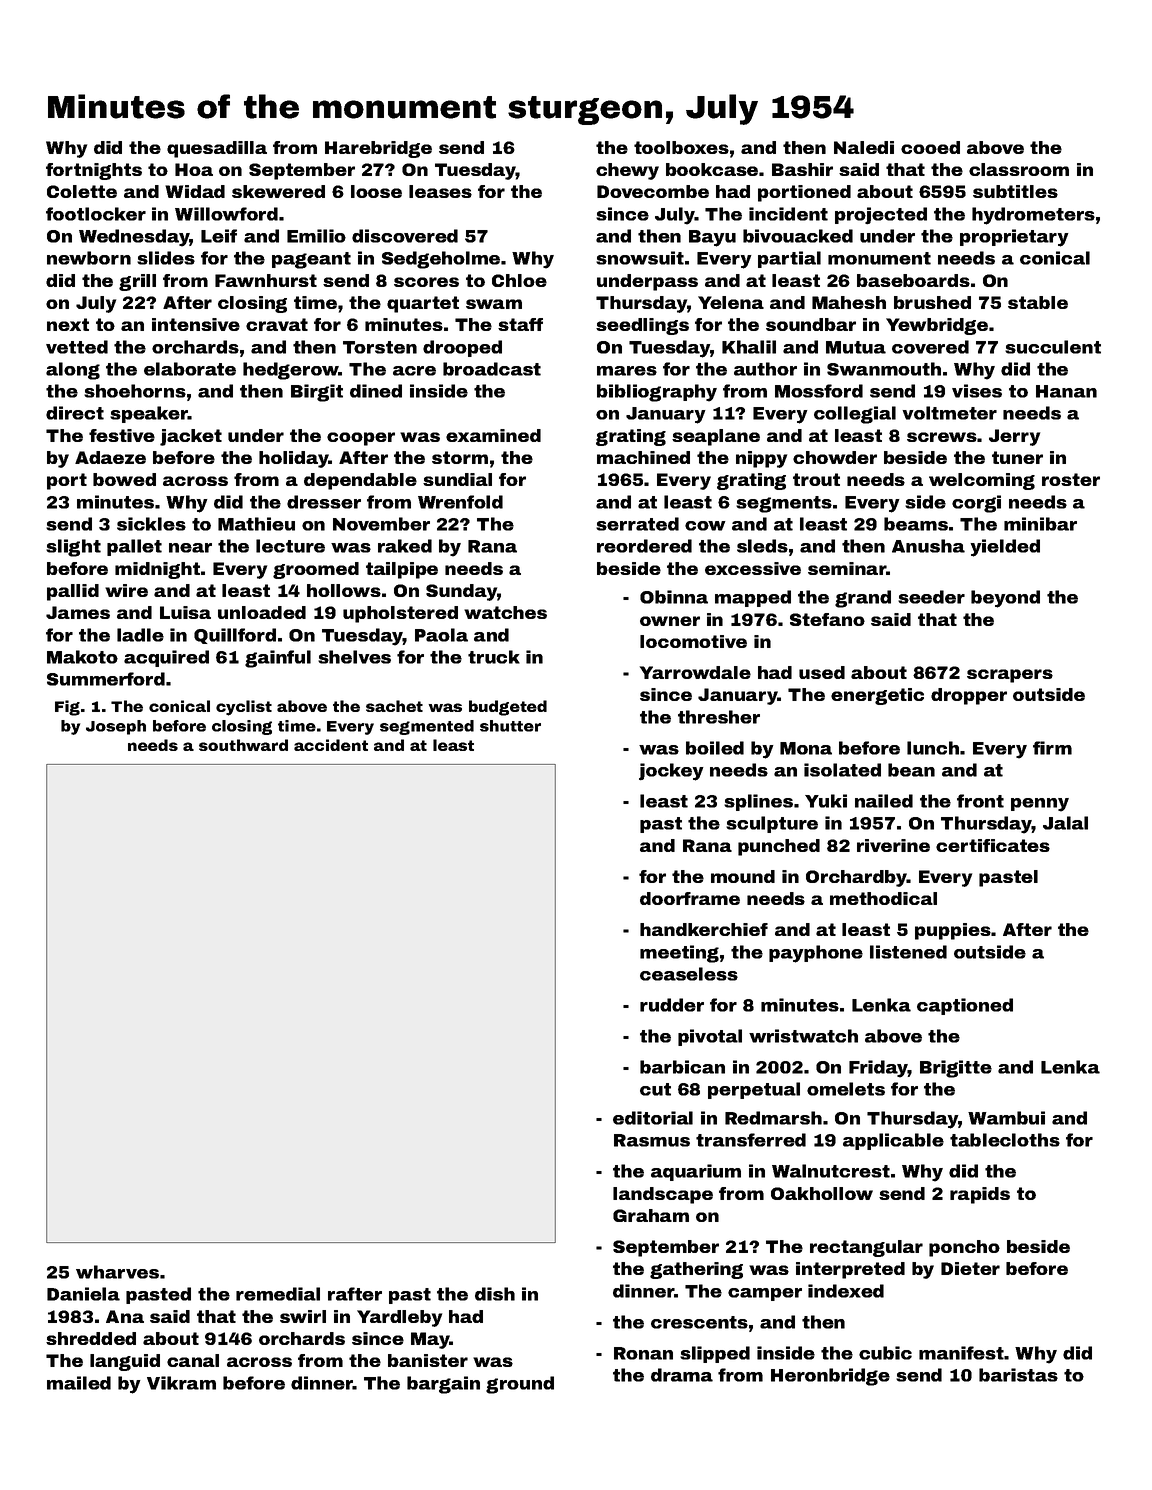 This screenshot has height=1490, width=1152. I want to click on cooper, so click(361, 439).
